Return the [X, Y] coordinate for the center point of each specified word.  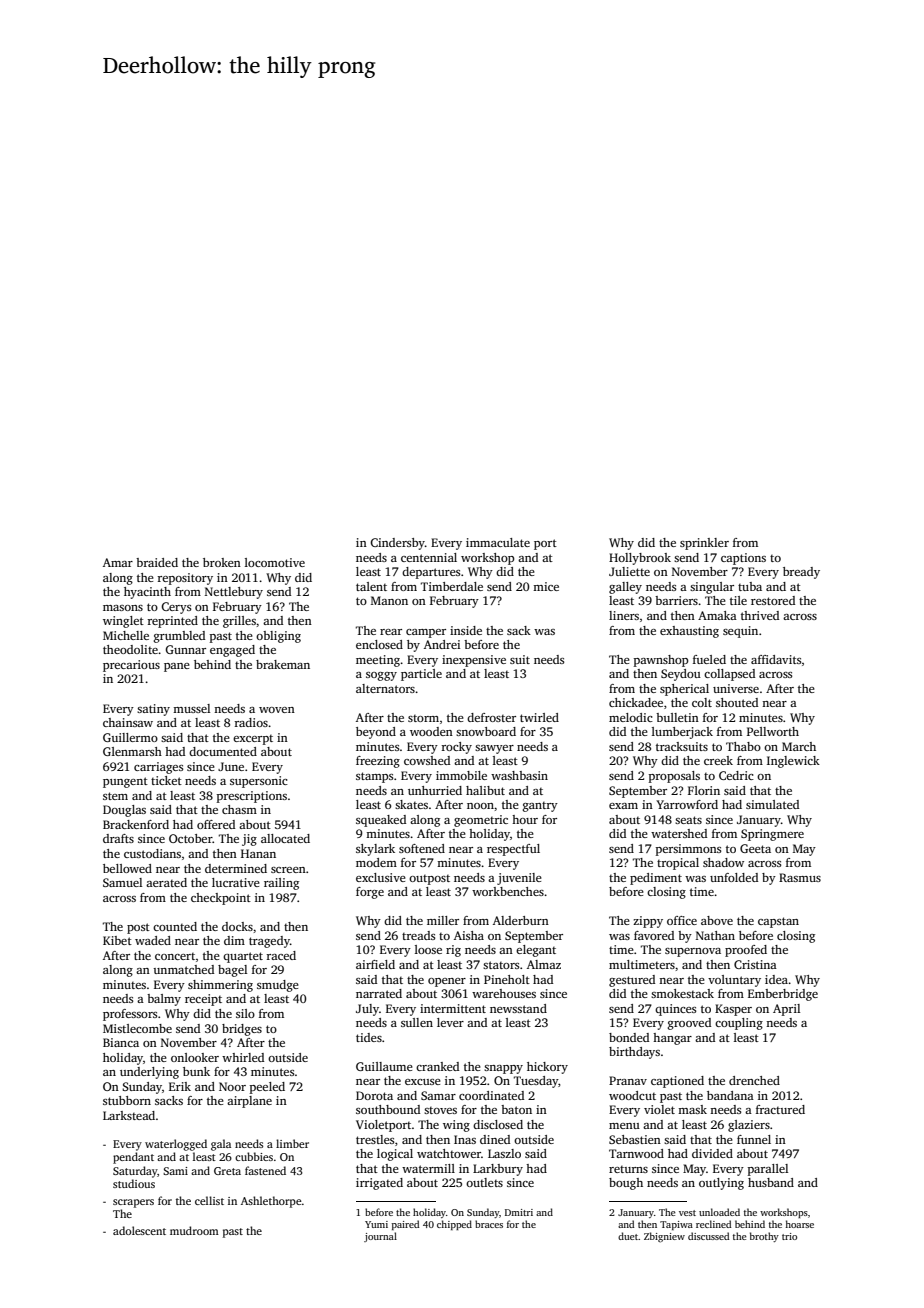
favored [654, 935]
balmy [164, 1000]
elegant [536, 951]
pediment [656, 879]
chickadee [636, 702]
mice [546, 586]
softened [422, 848]
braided [157, 562]
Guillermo [130, 737]
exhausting [689, 632]
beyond [376, 733]
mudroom [194, 1230]
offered [216, 824]
